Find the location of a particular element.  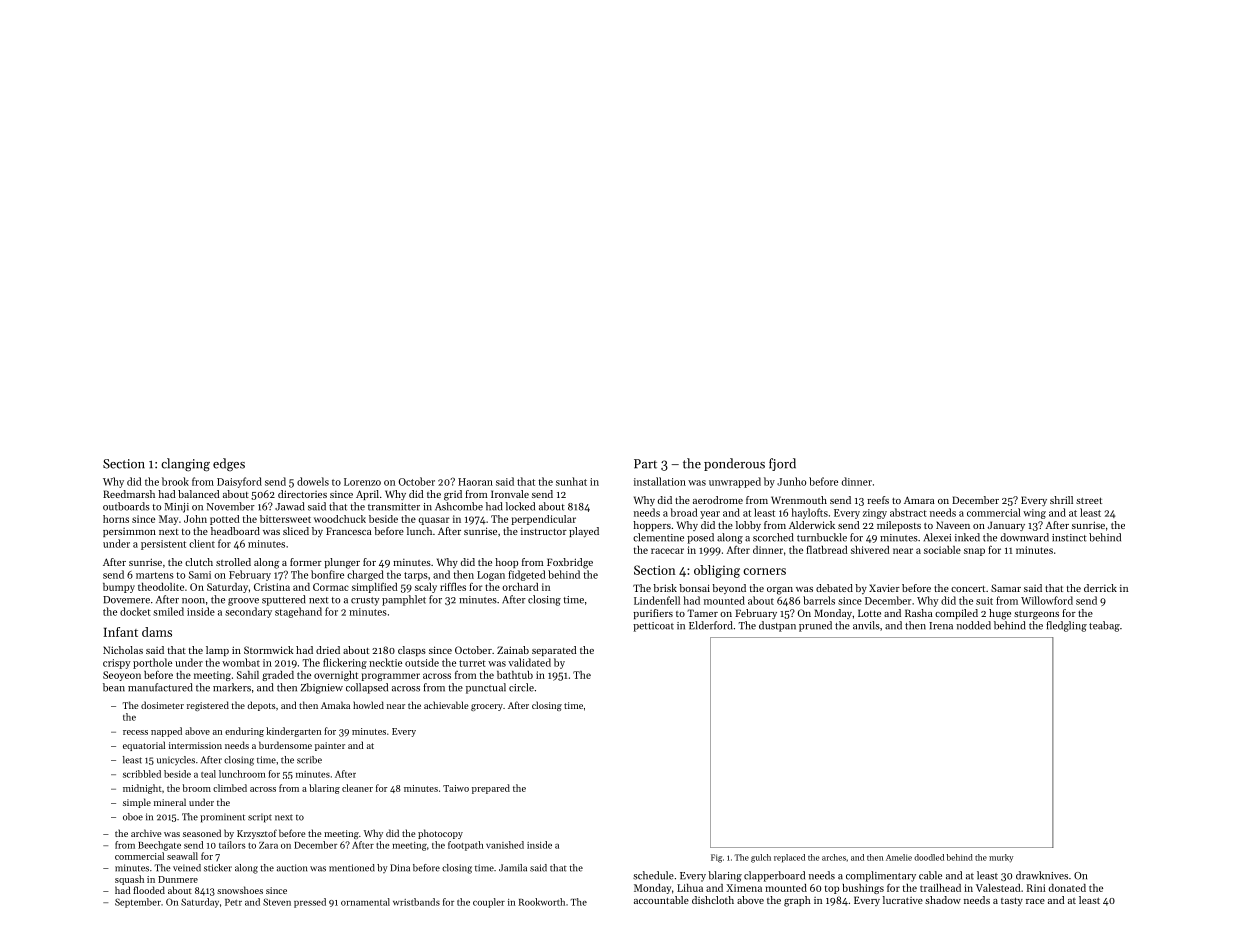

ponderous is located at coordinates (734, 464).
